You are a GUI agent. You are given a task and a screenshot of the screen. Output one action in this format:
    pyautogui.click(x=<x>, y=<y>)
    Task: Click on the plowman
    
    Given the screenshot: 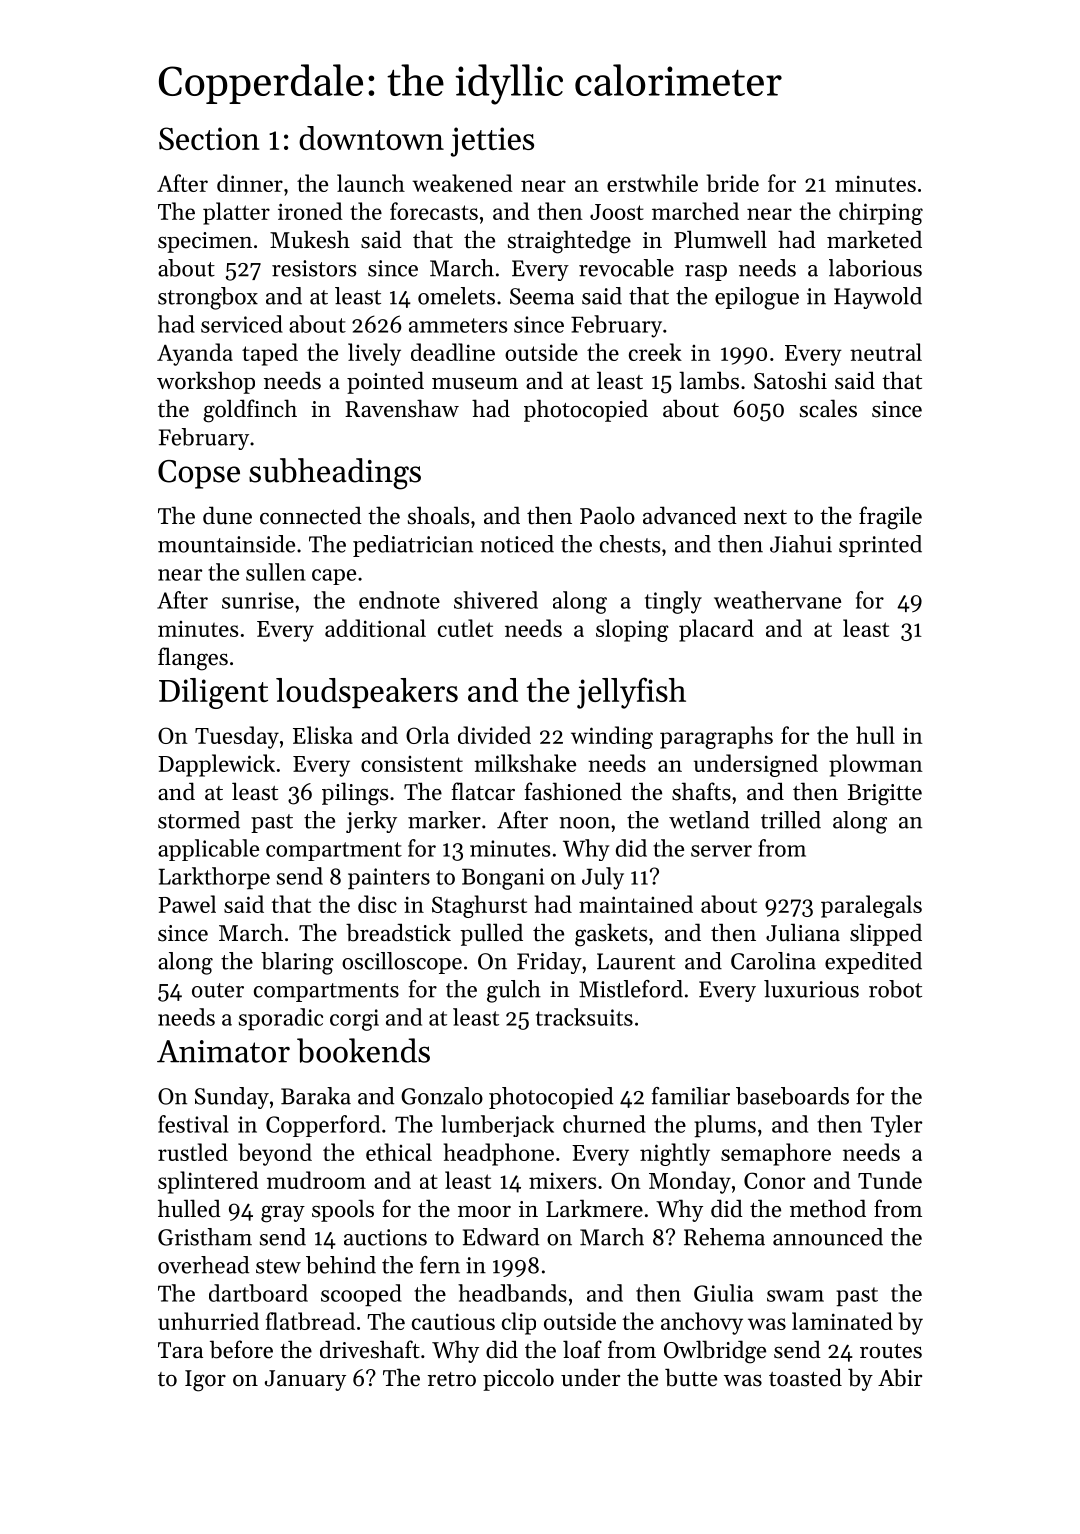 What is the action you would take?
    pyautogui.click(x=876, y=765)
